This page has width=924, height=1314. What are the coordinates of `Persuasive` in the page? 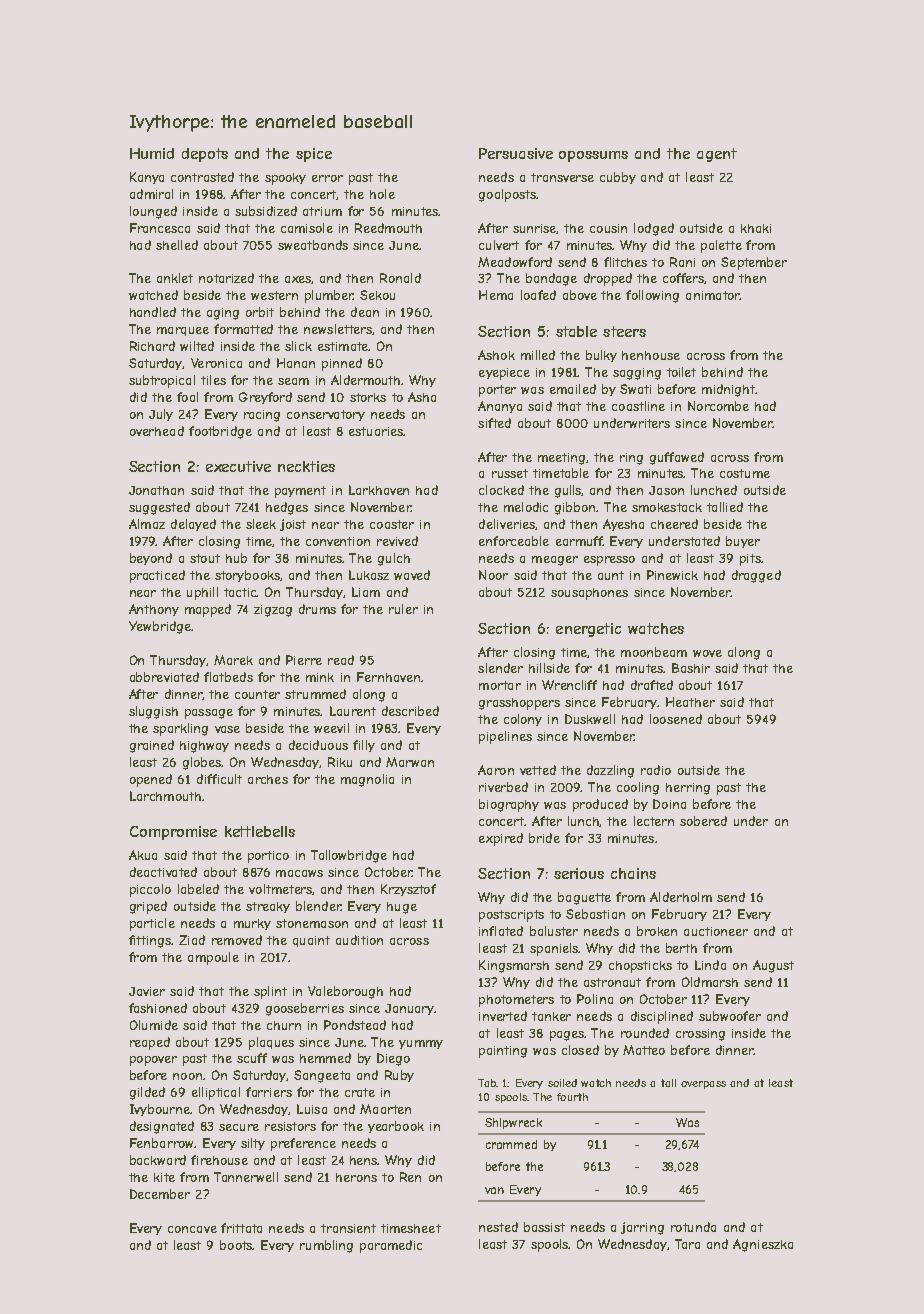 It's located at (516, 153).
